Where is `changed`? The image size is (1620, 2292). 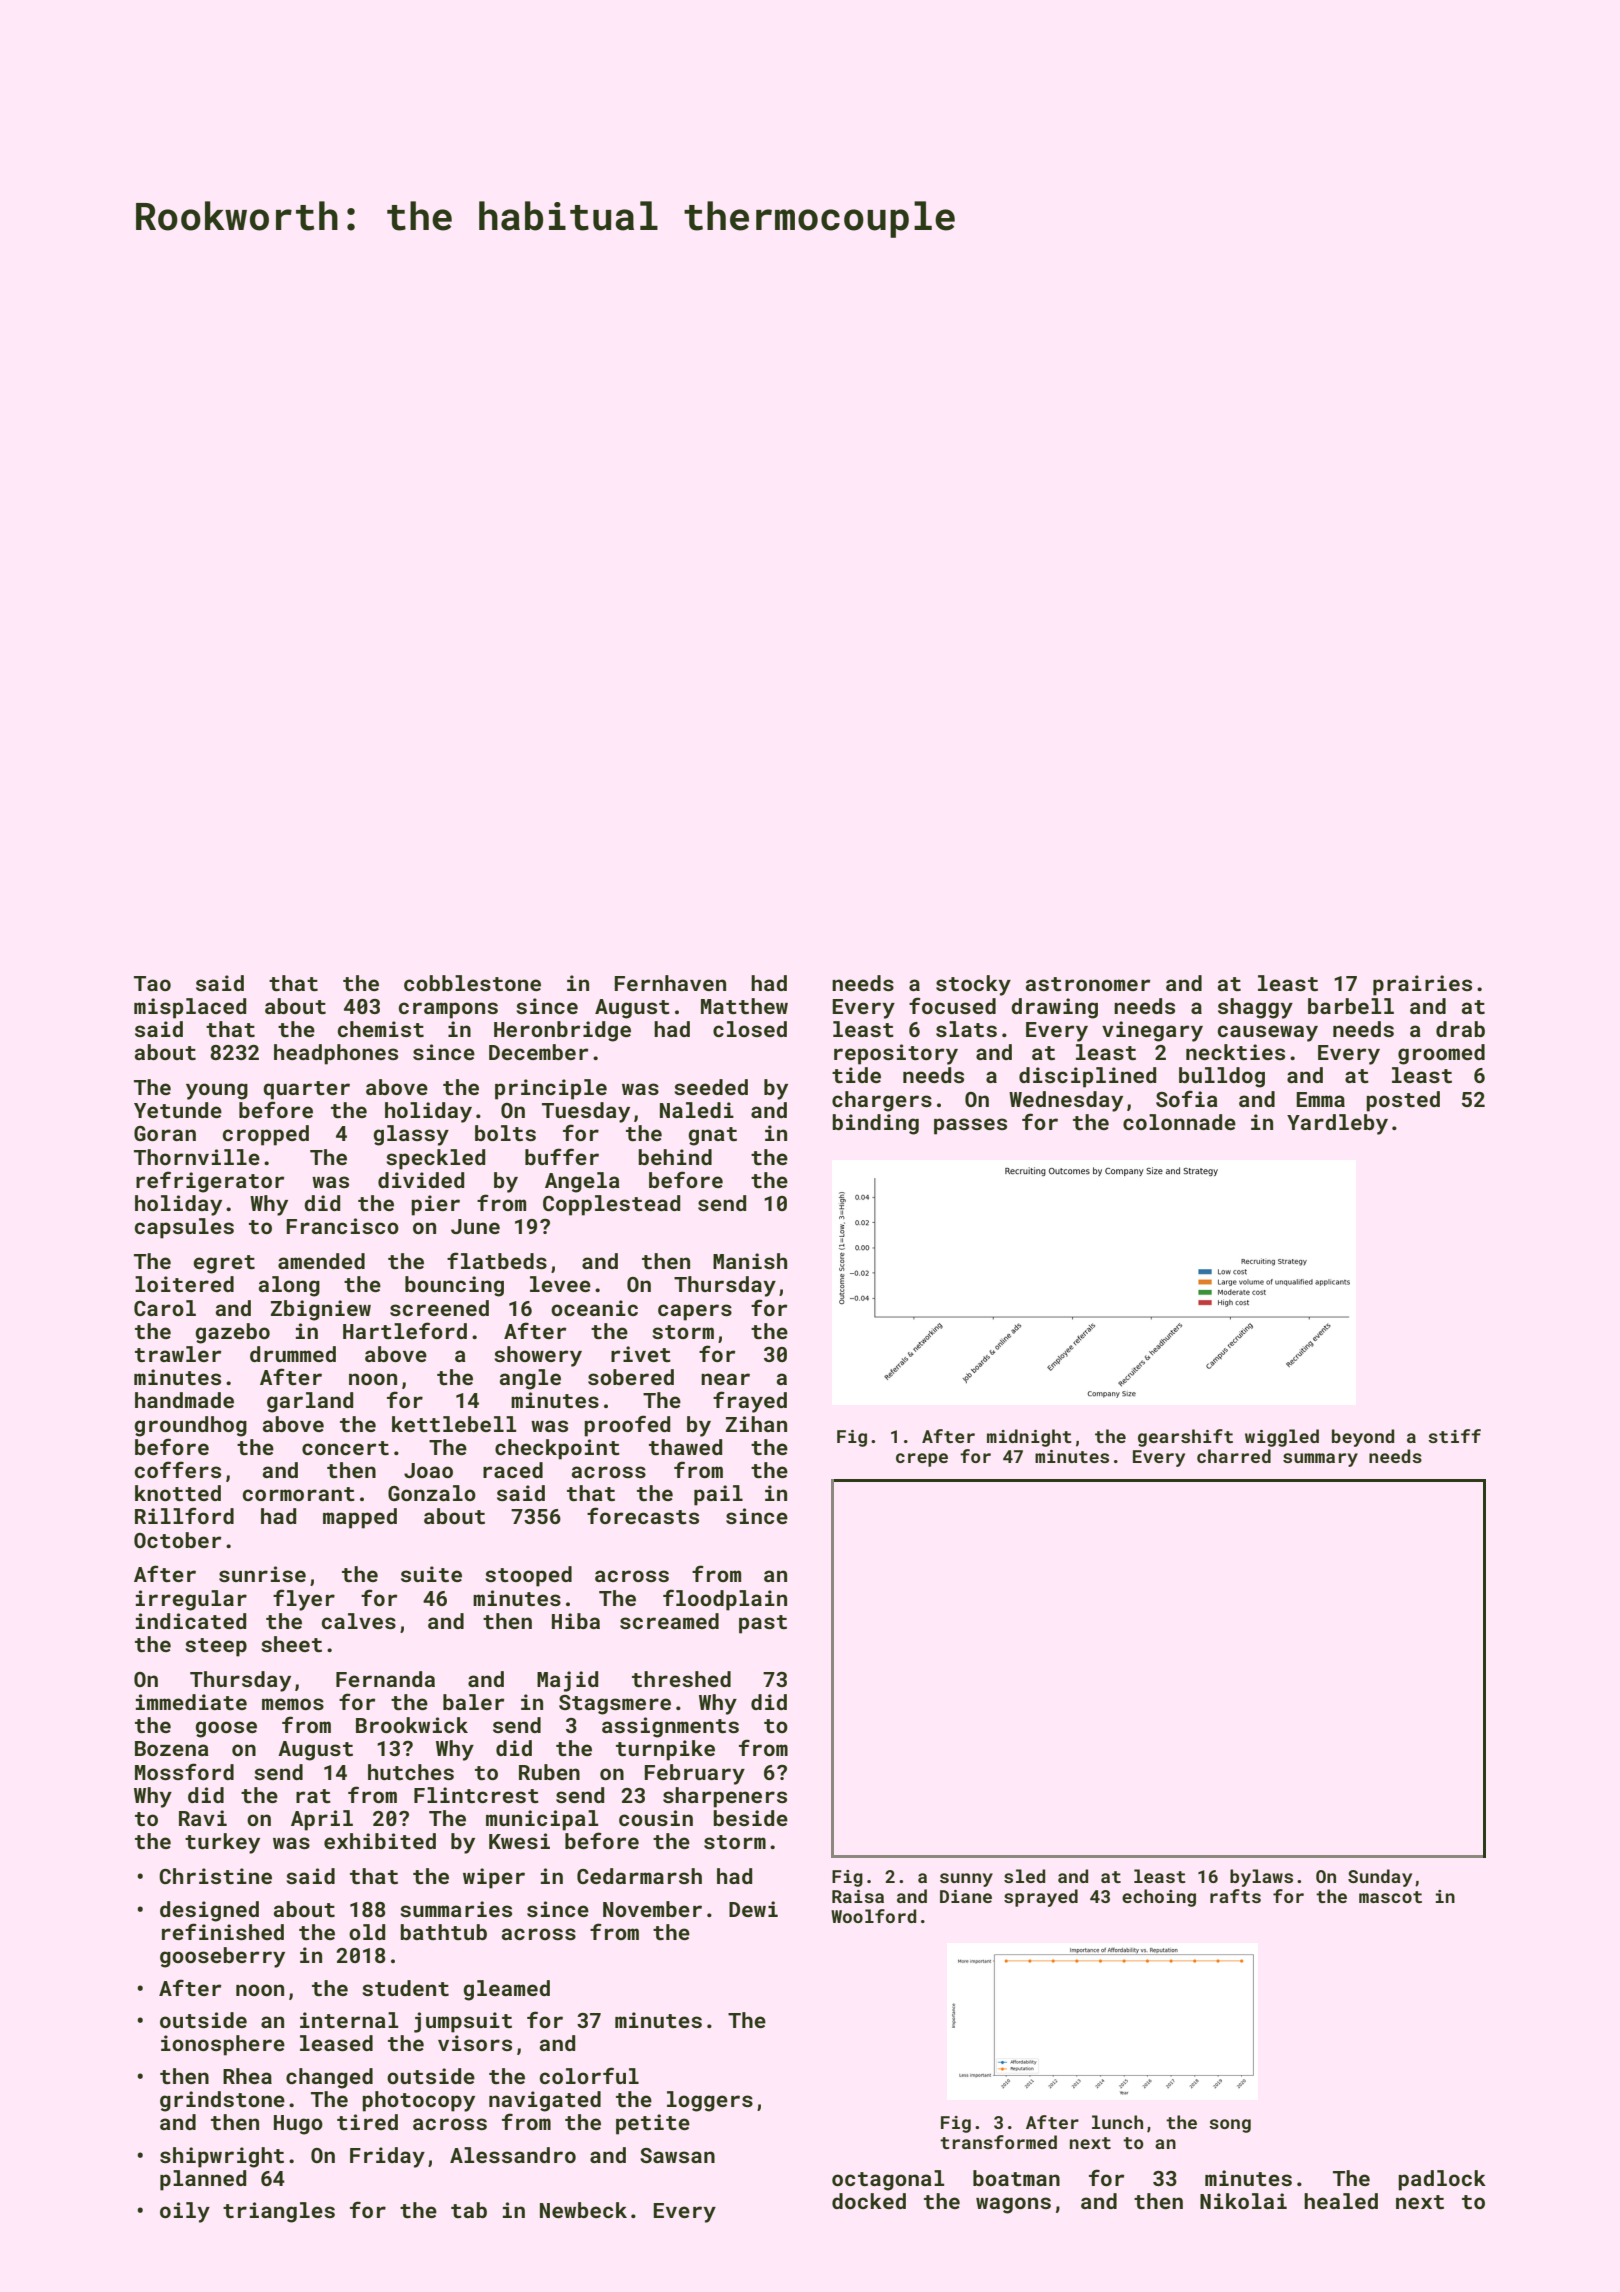
changed is located at coordinates (329, 2078).
